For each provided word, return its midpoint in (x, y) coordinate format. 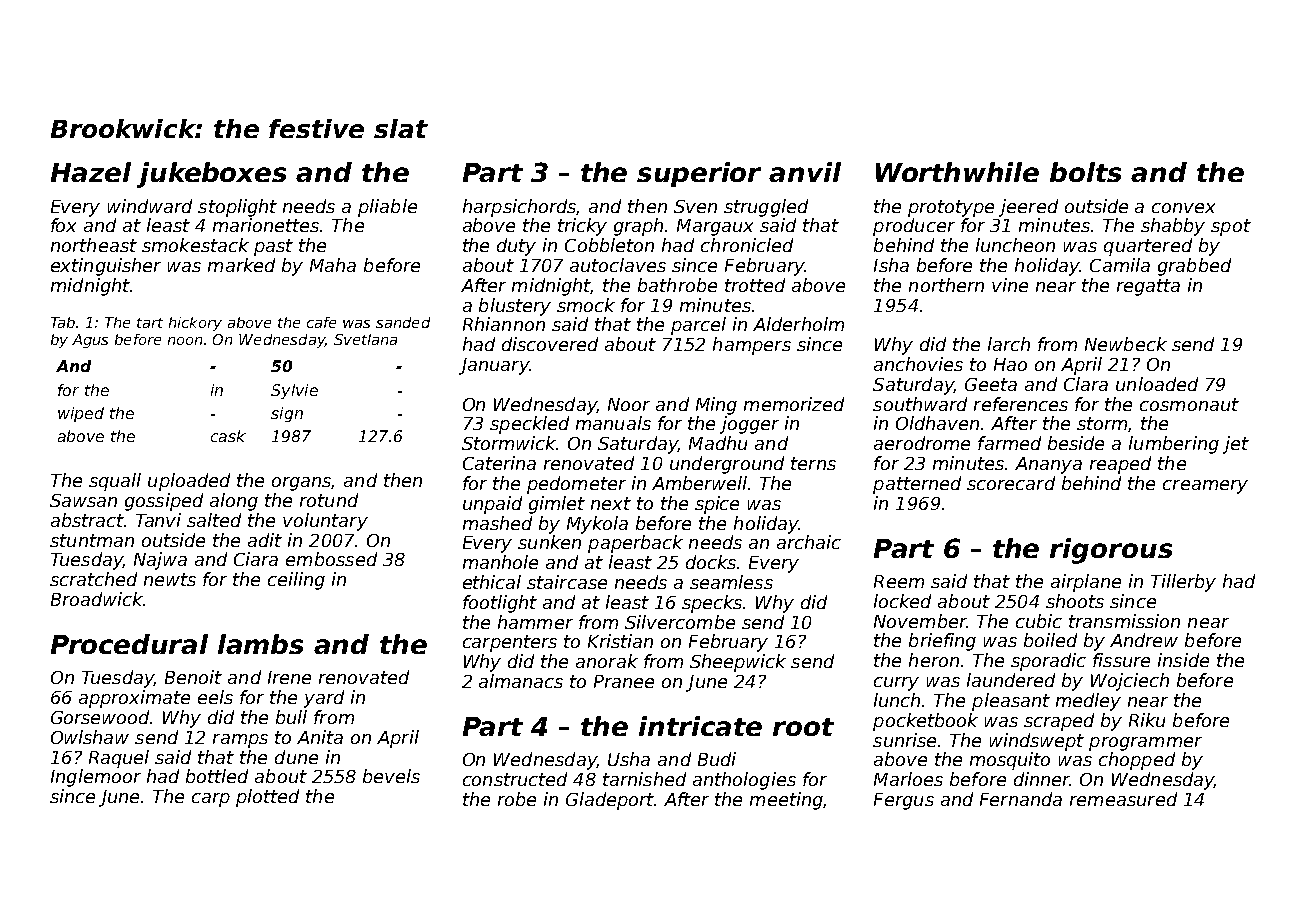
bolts (1085, 172)
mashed (497, 523)
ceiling (296, 581)
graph (638, 227)
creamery (1205, 487)
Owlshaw (90, 737)
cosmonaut (1189, 404)
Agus (90, 341)
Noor (629, 404)
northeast (94, 245)
